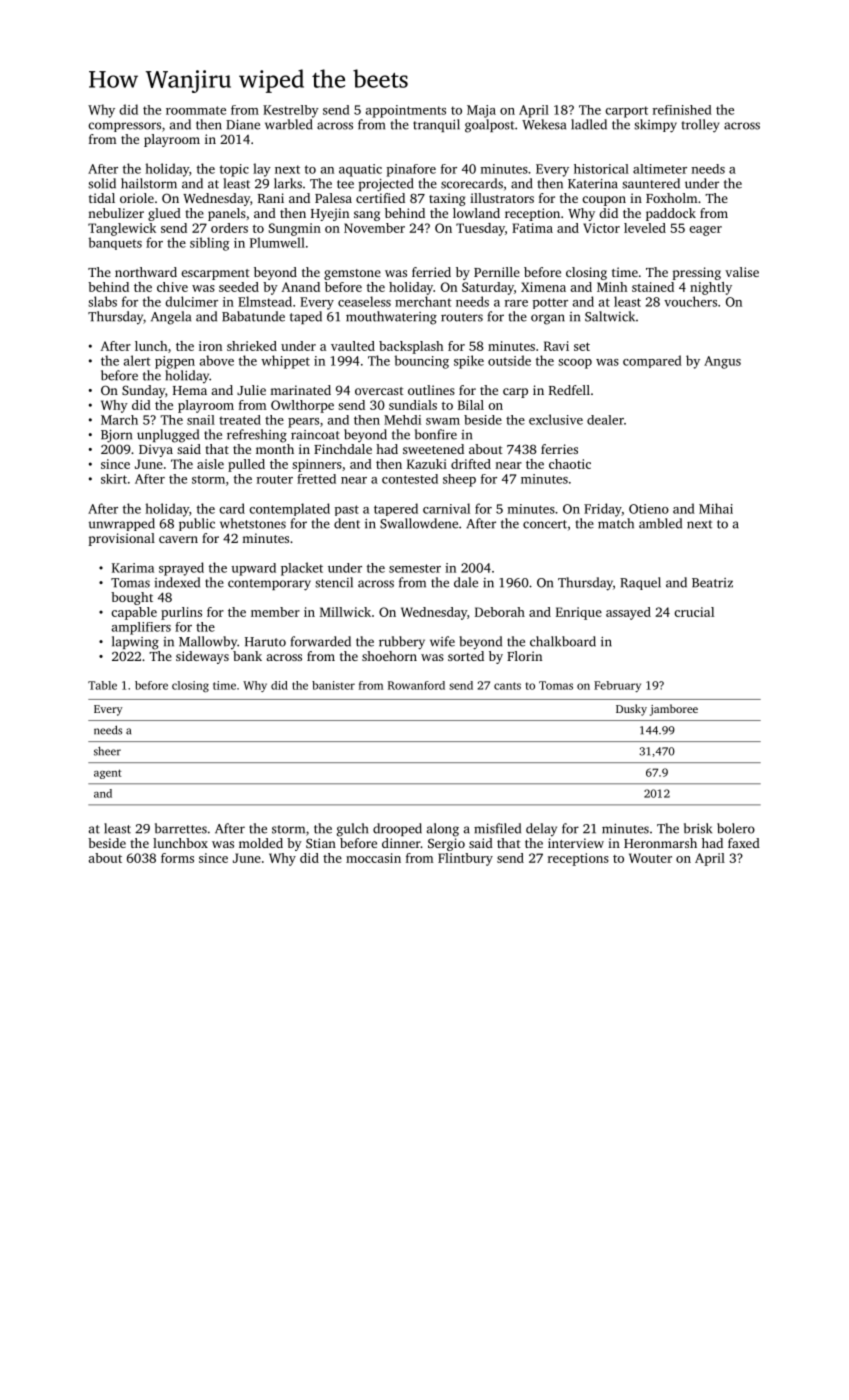 This image has width=849, height=1400. What do you see at coordinates (253, 523) in the image?
I see `whetstones` at bounding box center [253, 523].
